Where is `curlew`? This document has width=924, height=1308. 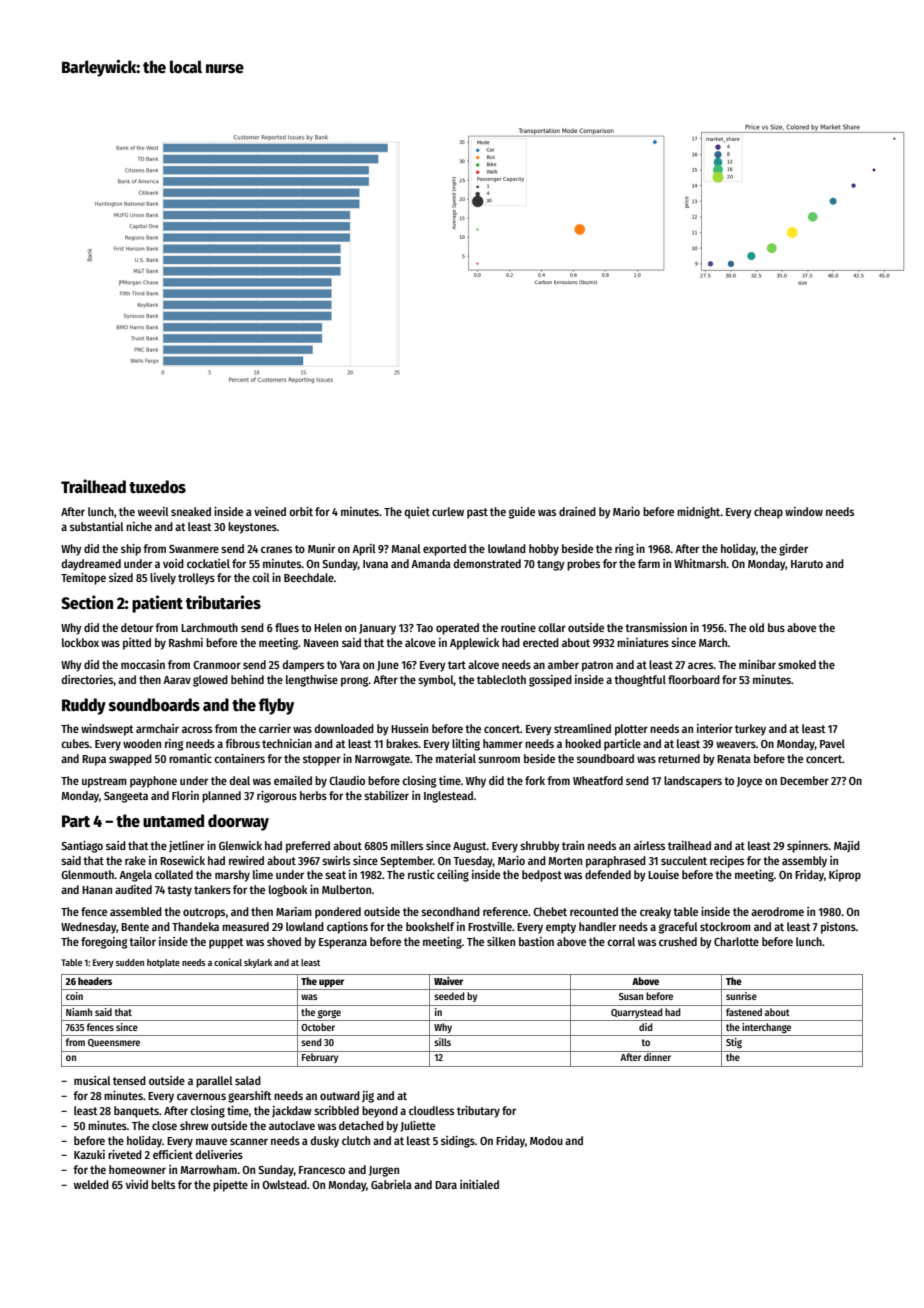
curlew is located at coordinates (448, 511).
